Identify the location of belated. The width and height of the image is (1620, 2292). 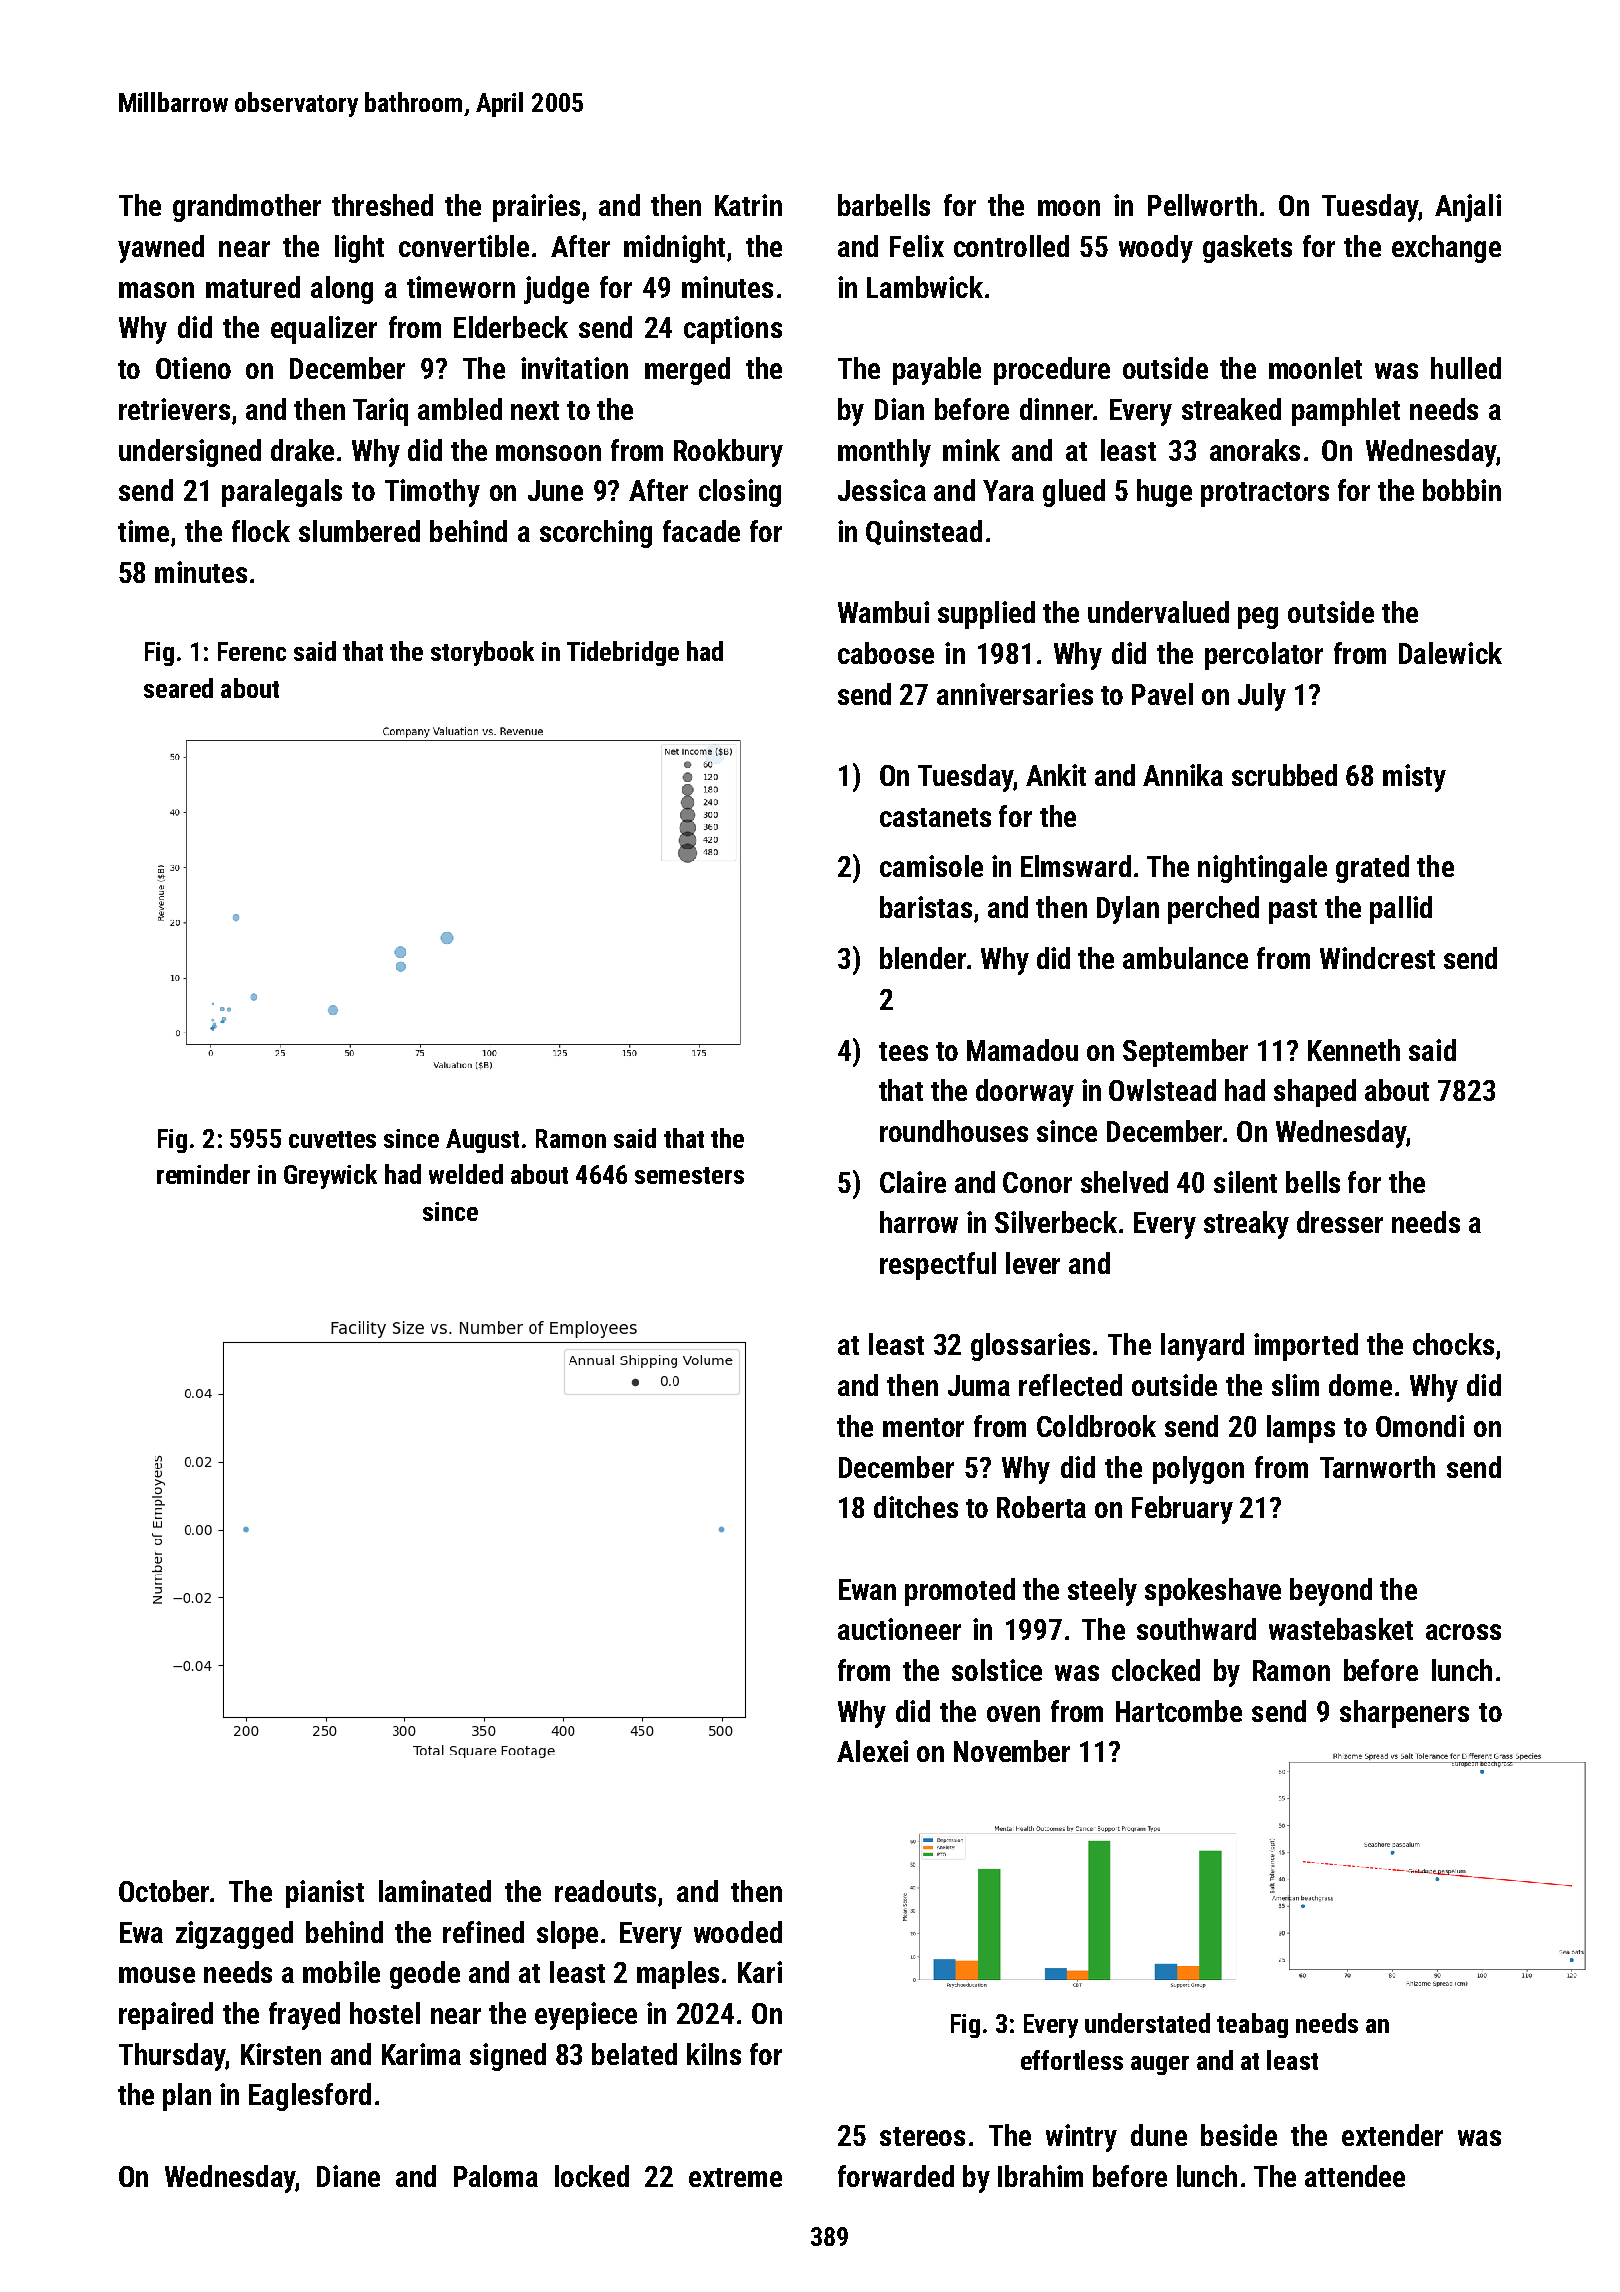
(634, 2054).
